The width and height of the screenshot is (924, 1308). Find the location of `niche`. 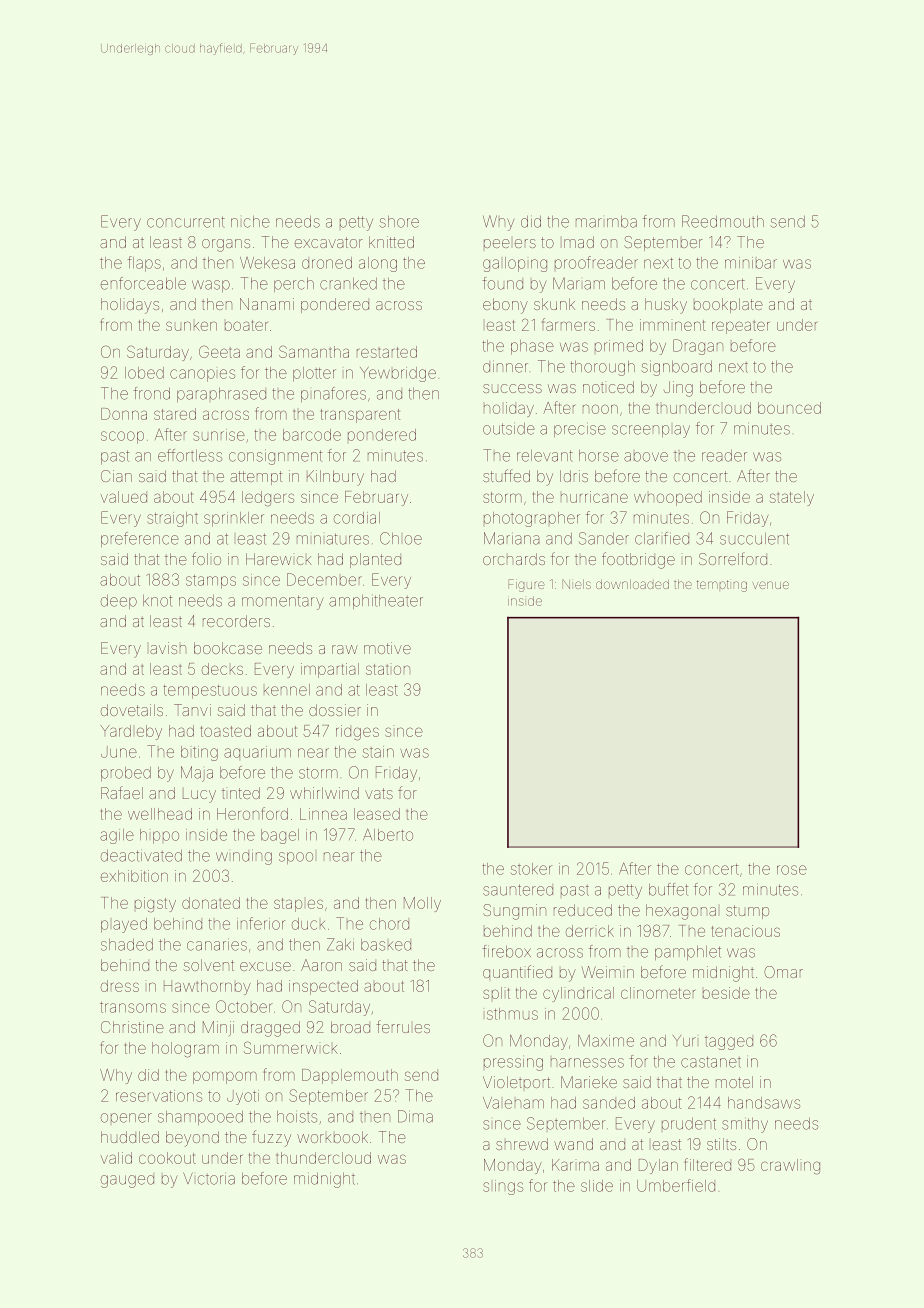

niche is located at coordinates (250, 222).
